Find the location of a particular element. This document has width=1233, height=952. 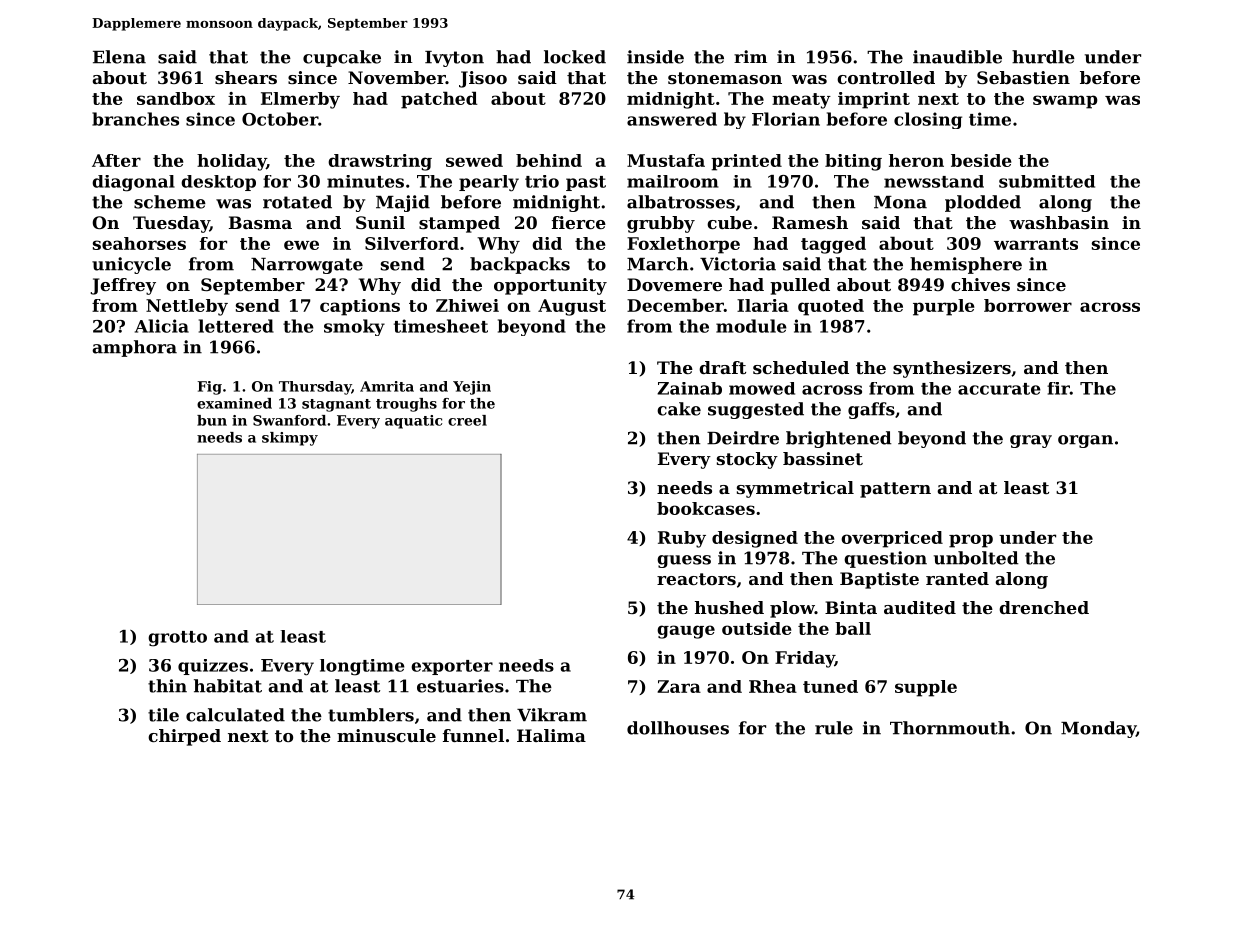

Victoria is located at coordinates (738, 264).
